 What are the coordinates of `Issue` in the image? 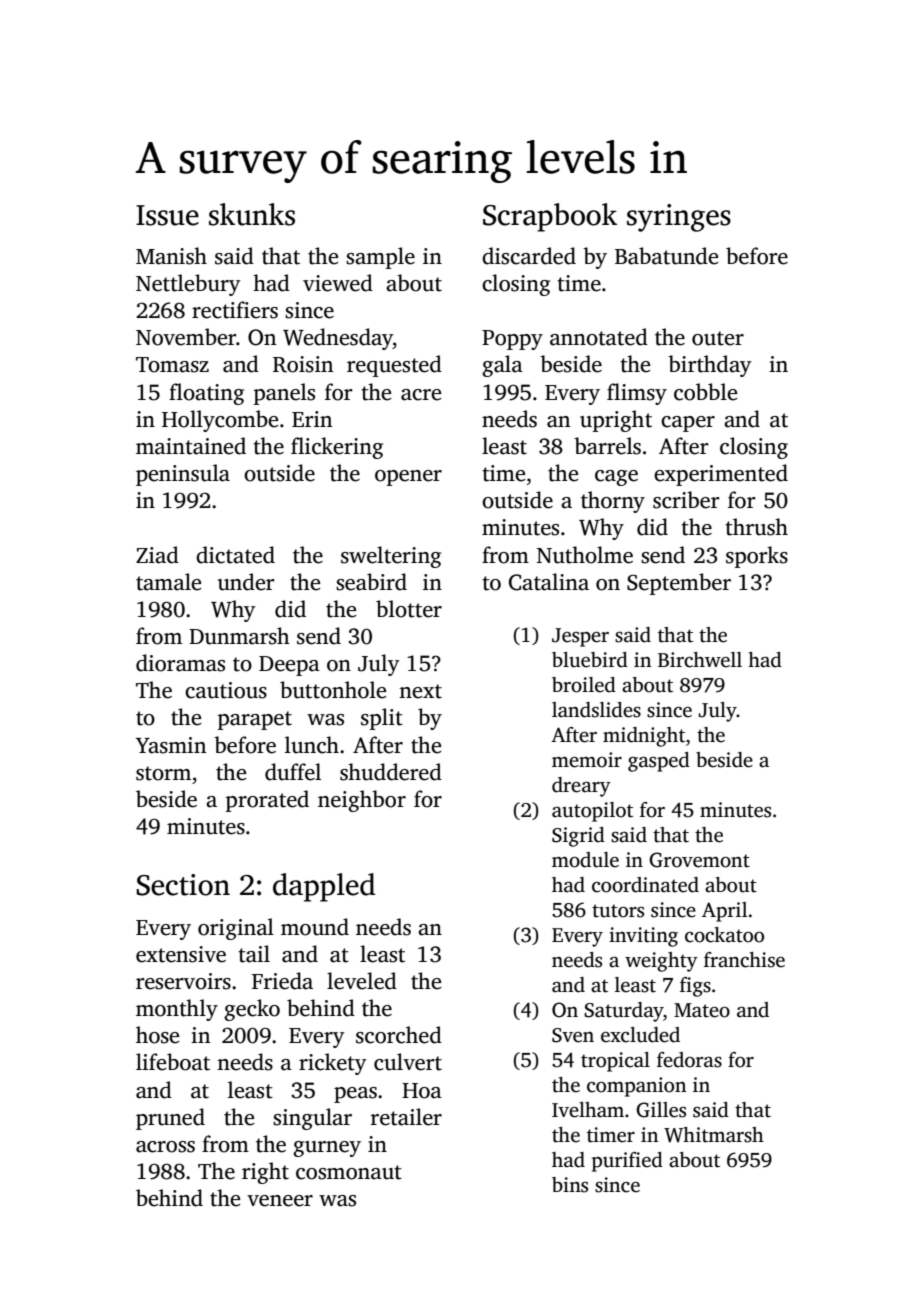 It's located at (167, 215).
